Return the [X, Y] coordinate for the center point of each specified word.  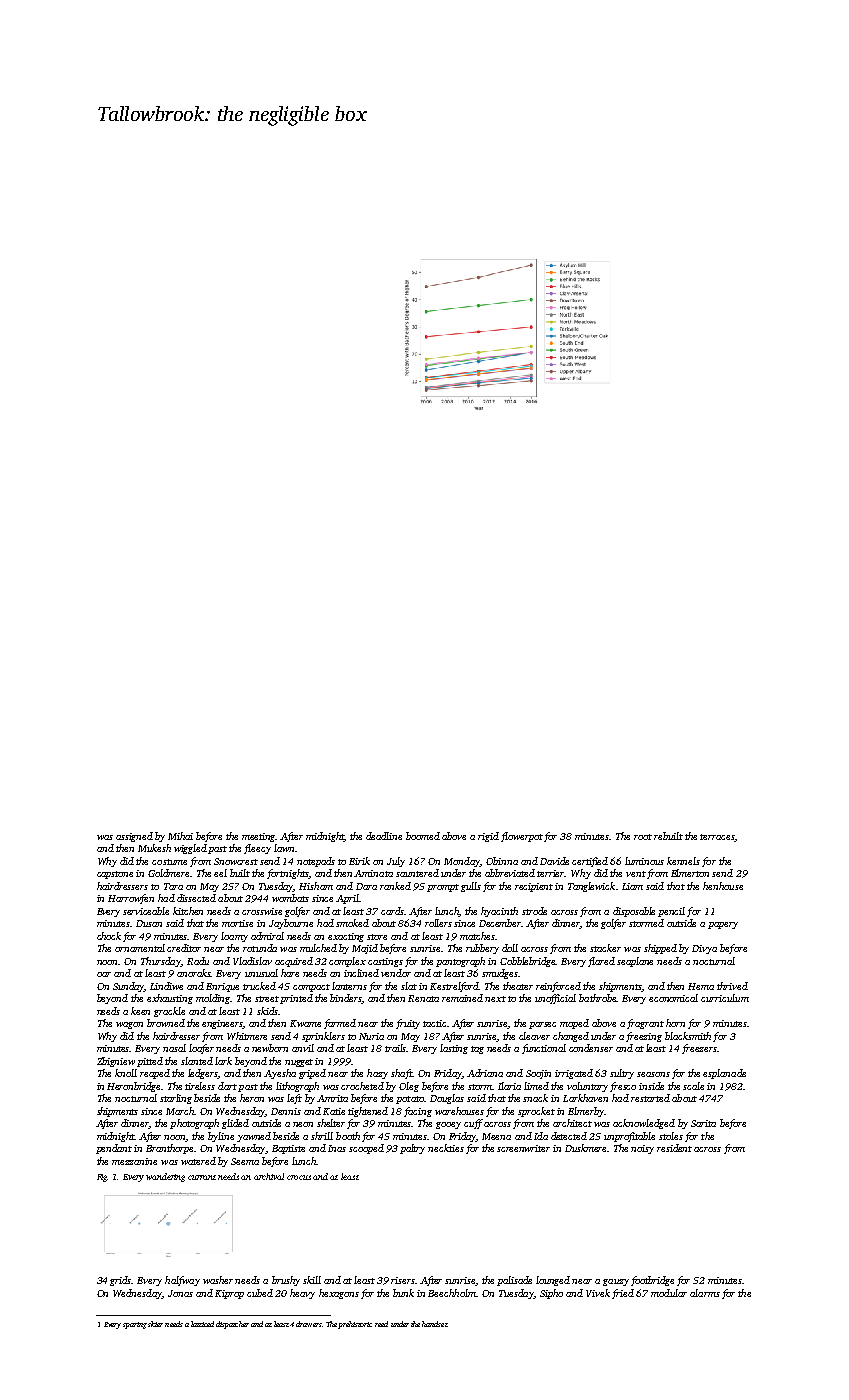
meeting [259, 837]
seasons [653, 1074]
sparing [135, 1325]
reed [381, 1324]
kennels [683, 861]
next [495, 999]
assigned [134, 837]
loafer [201, 1049]
